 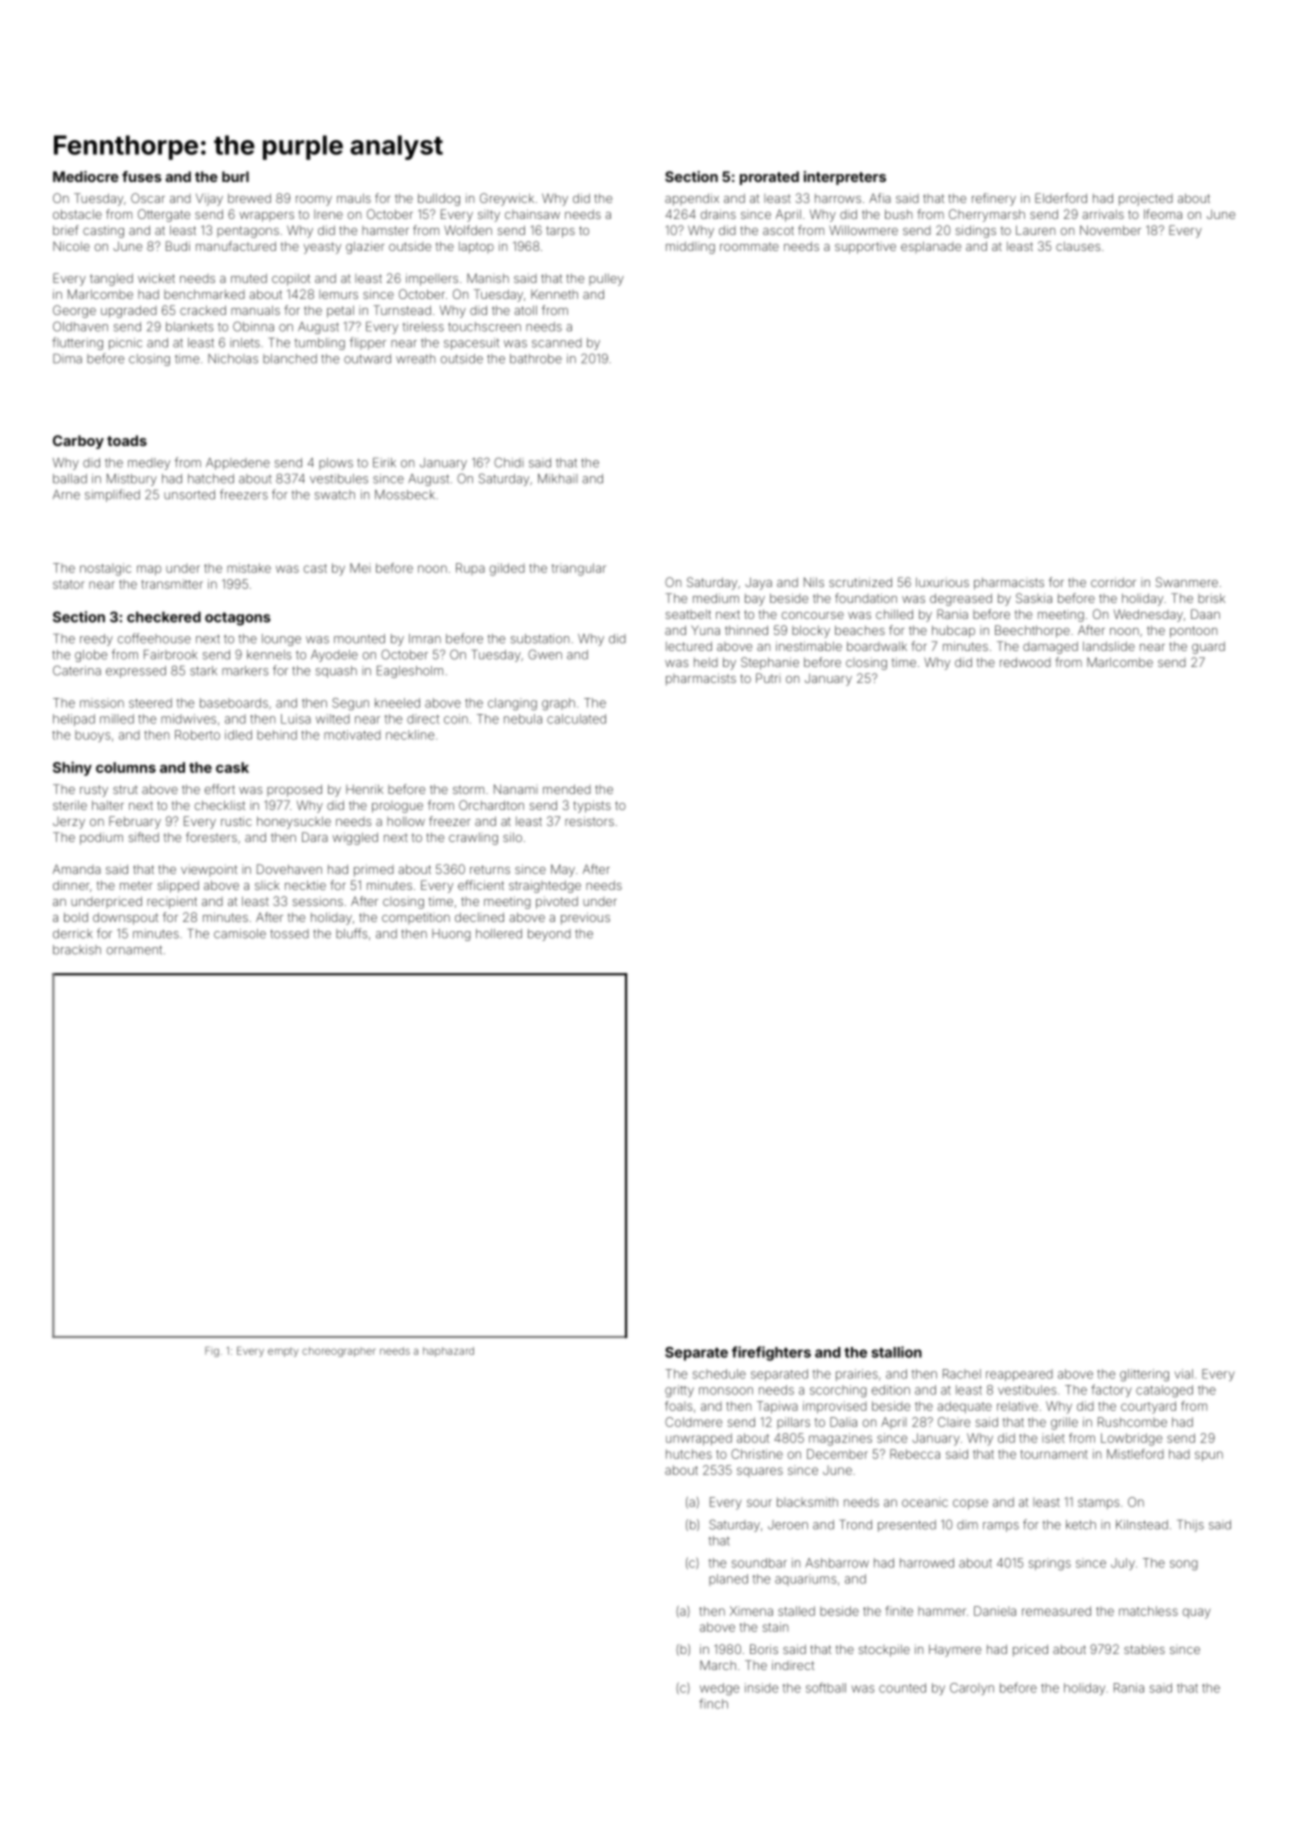 I want to click on March, so click(x=718, y=1665).
